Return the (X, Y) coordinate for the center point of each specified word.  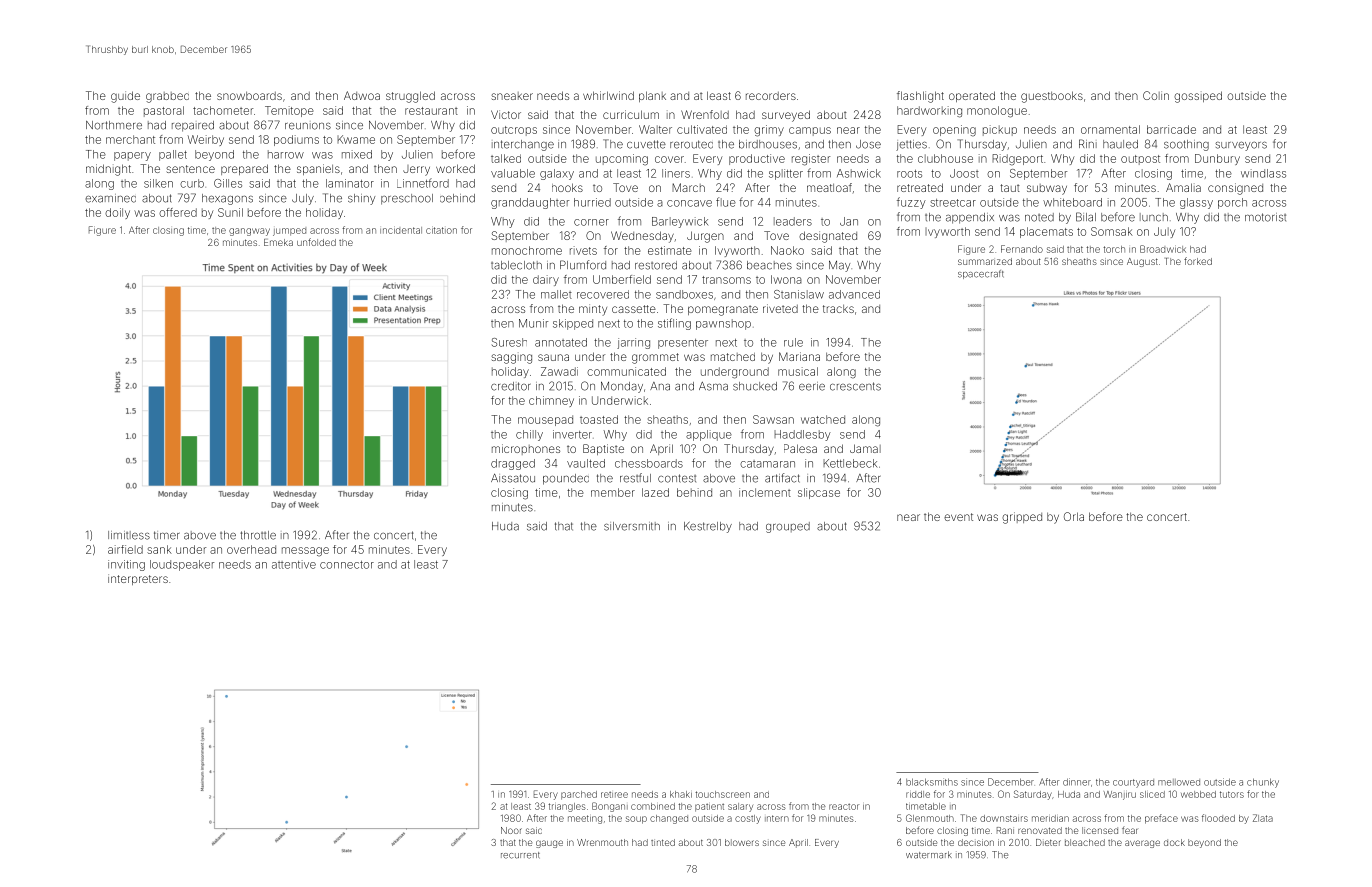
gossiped (1198, 97)
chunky (1263, 783)
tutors (1232, 794)
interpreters (138, 579)
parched (579, 795)
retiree (614, 795)
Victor (506, 114)
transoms (726, 280)
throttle (258, 535)
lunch (1154, 217)
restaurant (431, 111)
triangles (567, 807)
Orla (1074, 516)
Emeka (278, 242)
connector (347, 565)
